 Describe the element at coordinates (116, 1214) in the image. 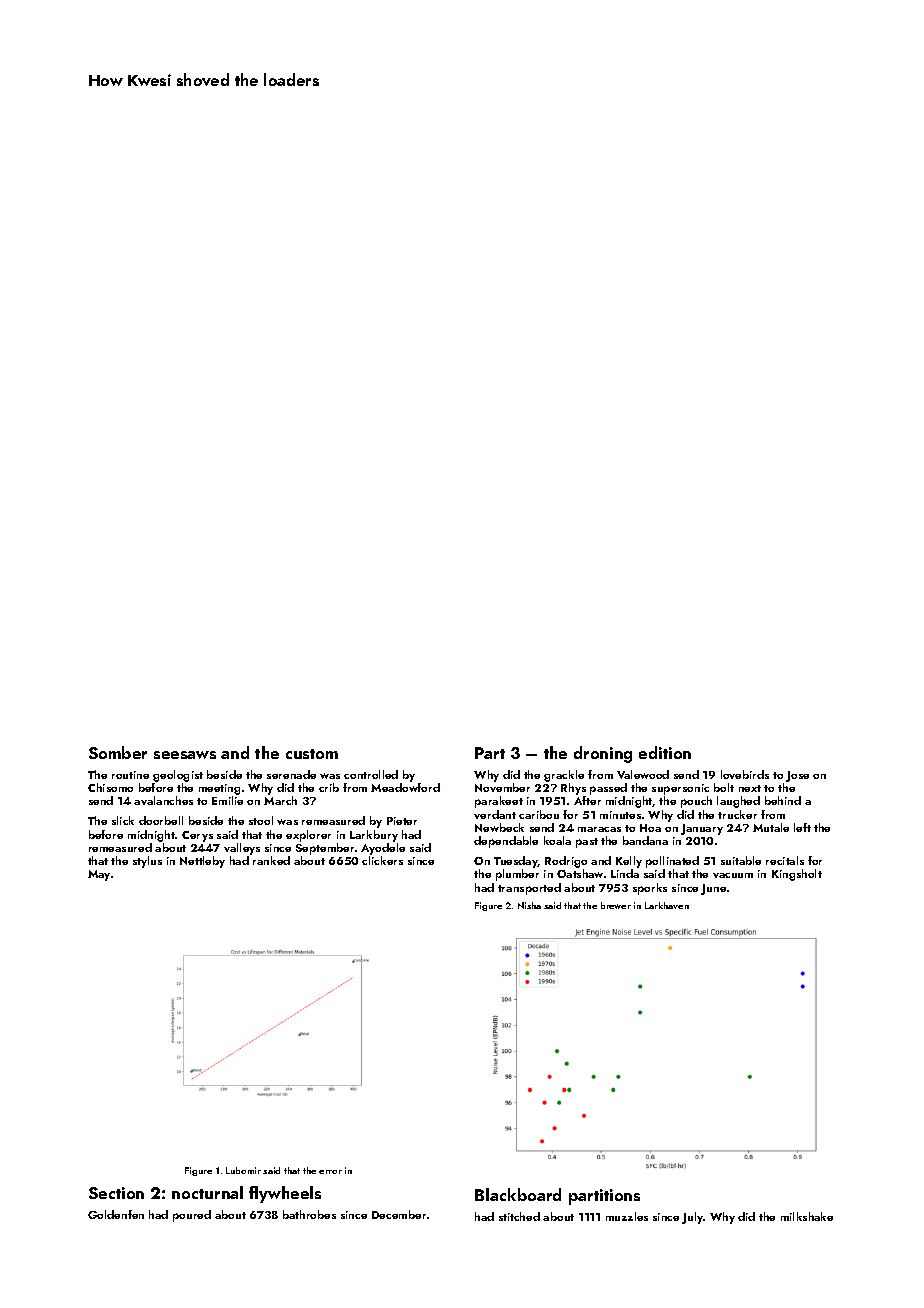

I see `Goldenfen` at that location.
